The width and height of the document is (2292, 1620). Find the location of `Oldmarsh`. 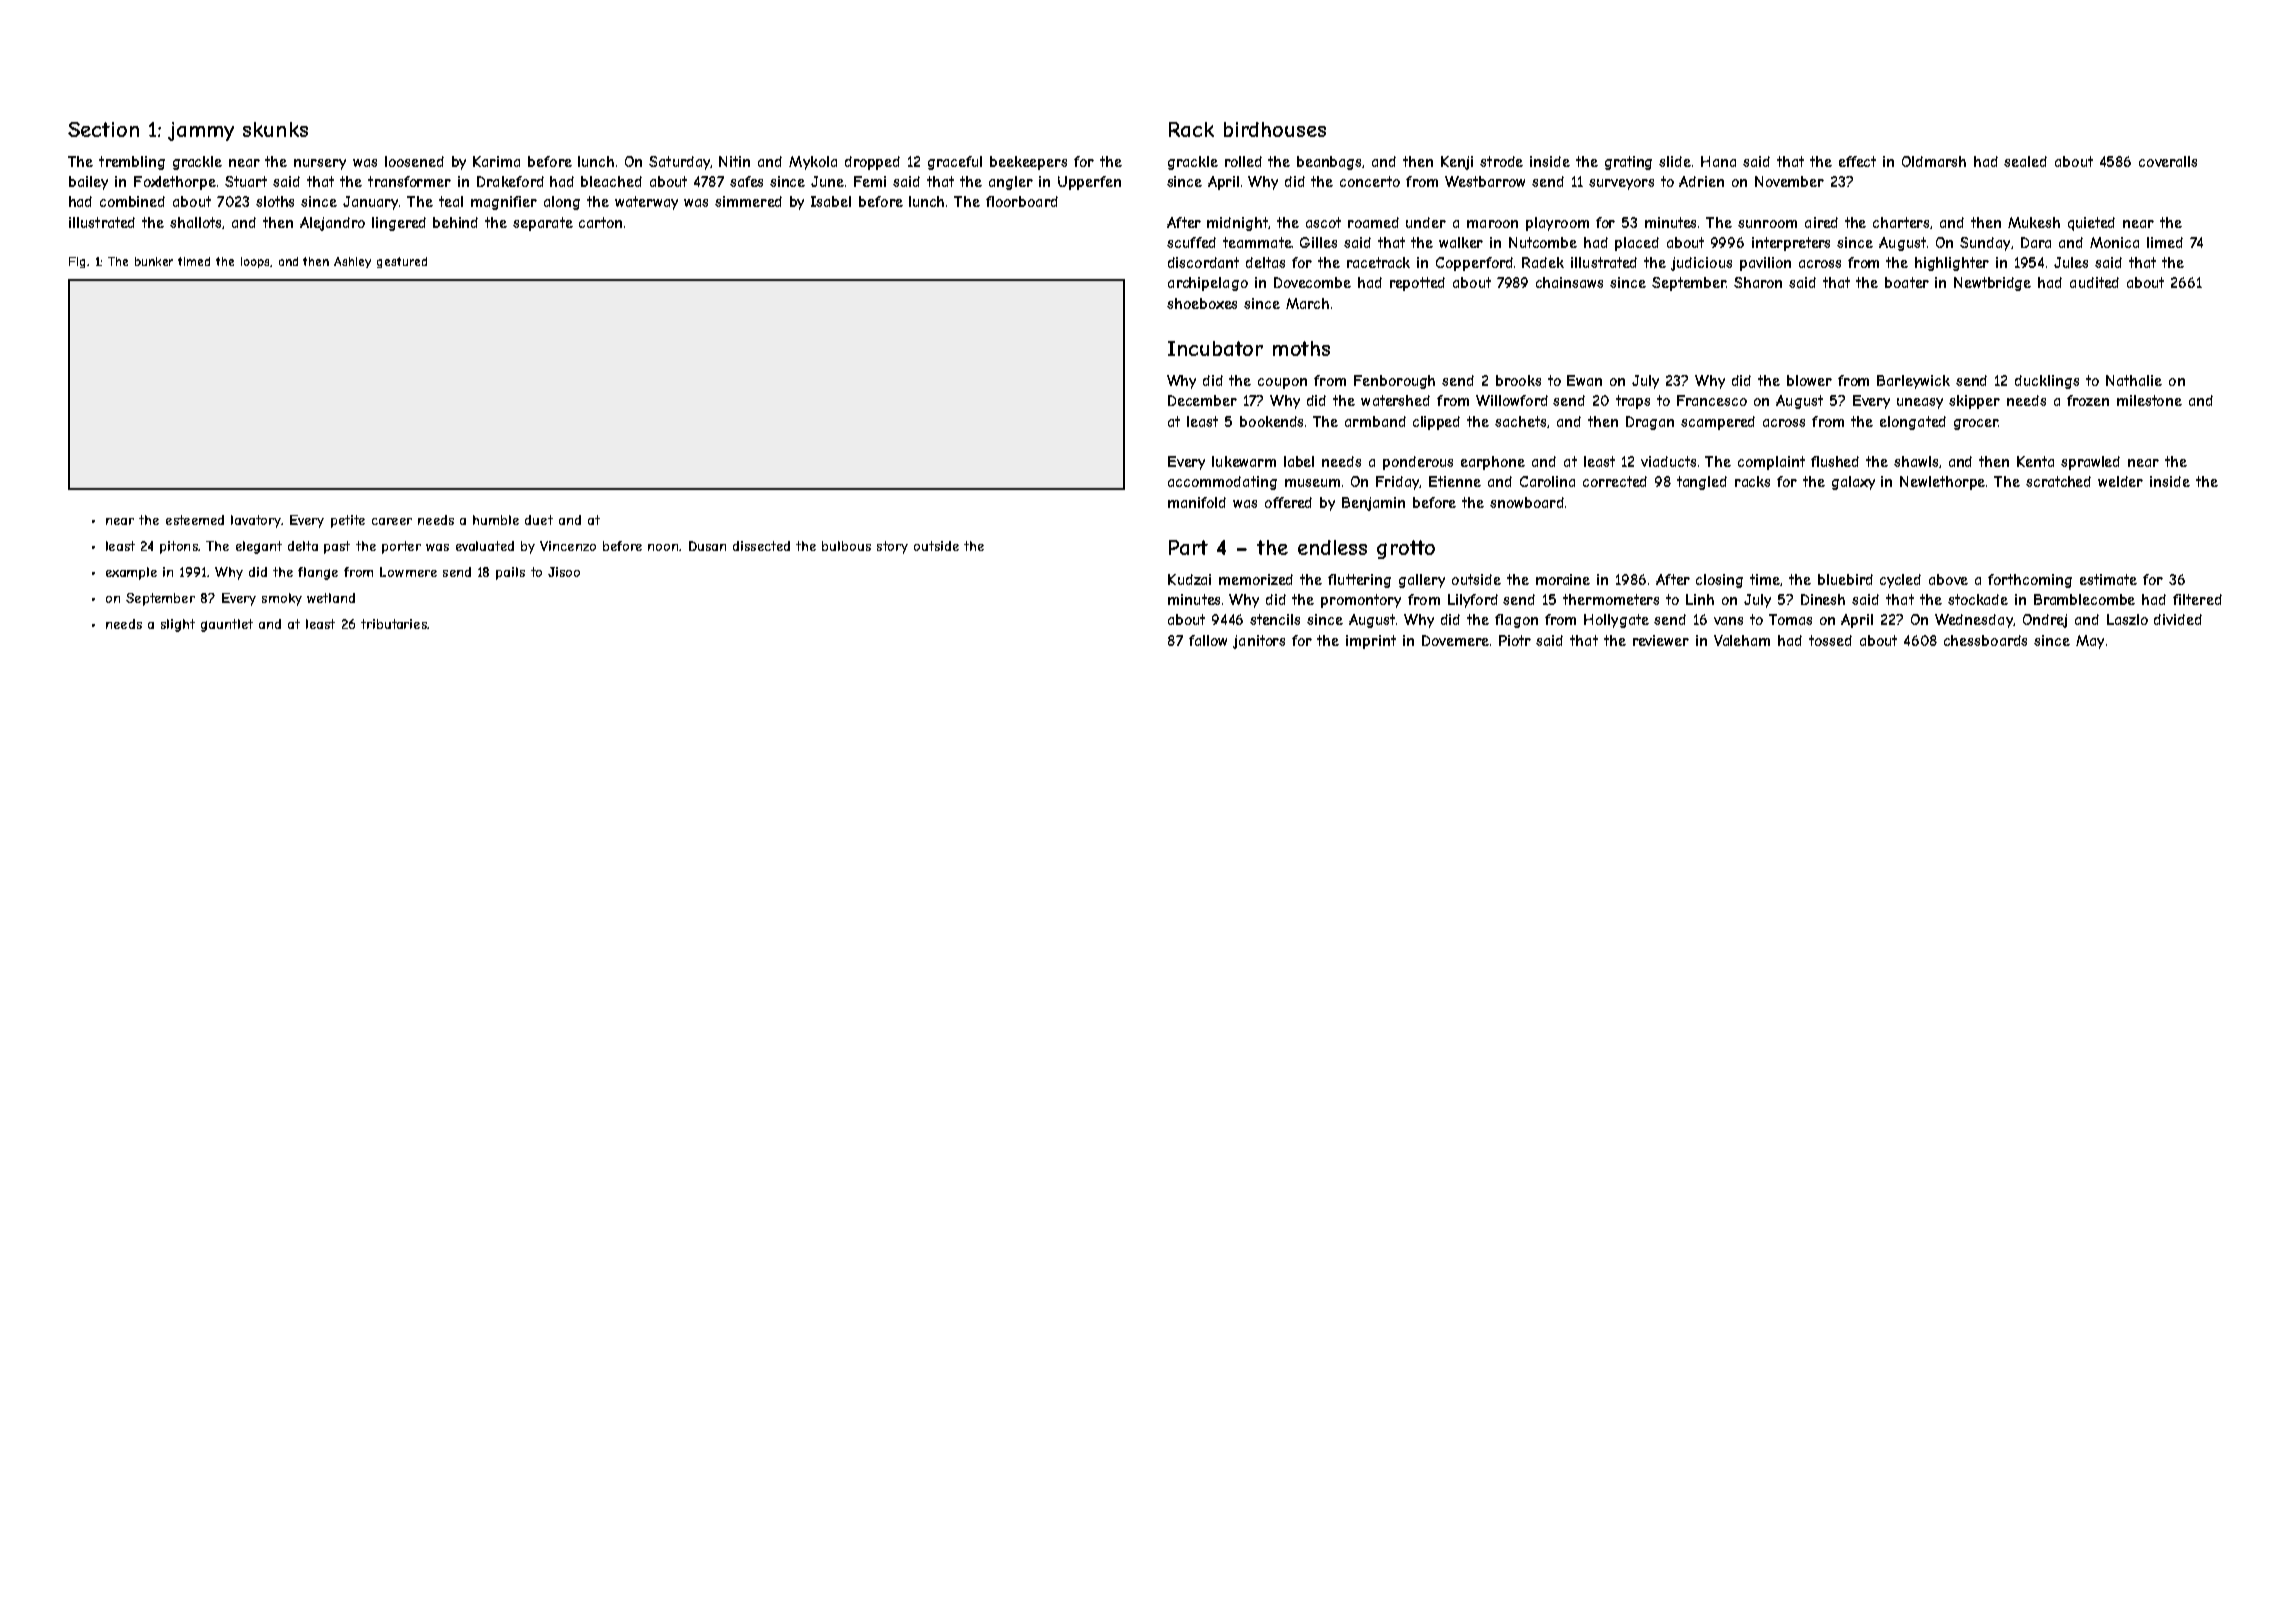

Oldmarsh is located at coordinates (1934, 161).
